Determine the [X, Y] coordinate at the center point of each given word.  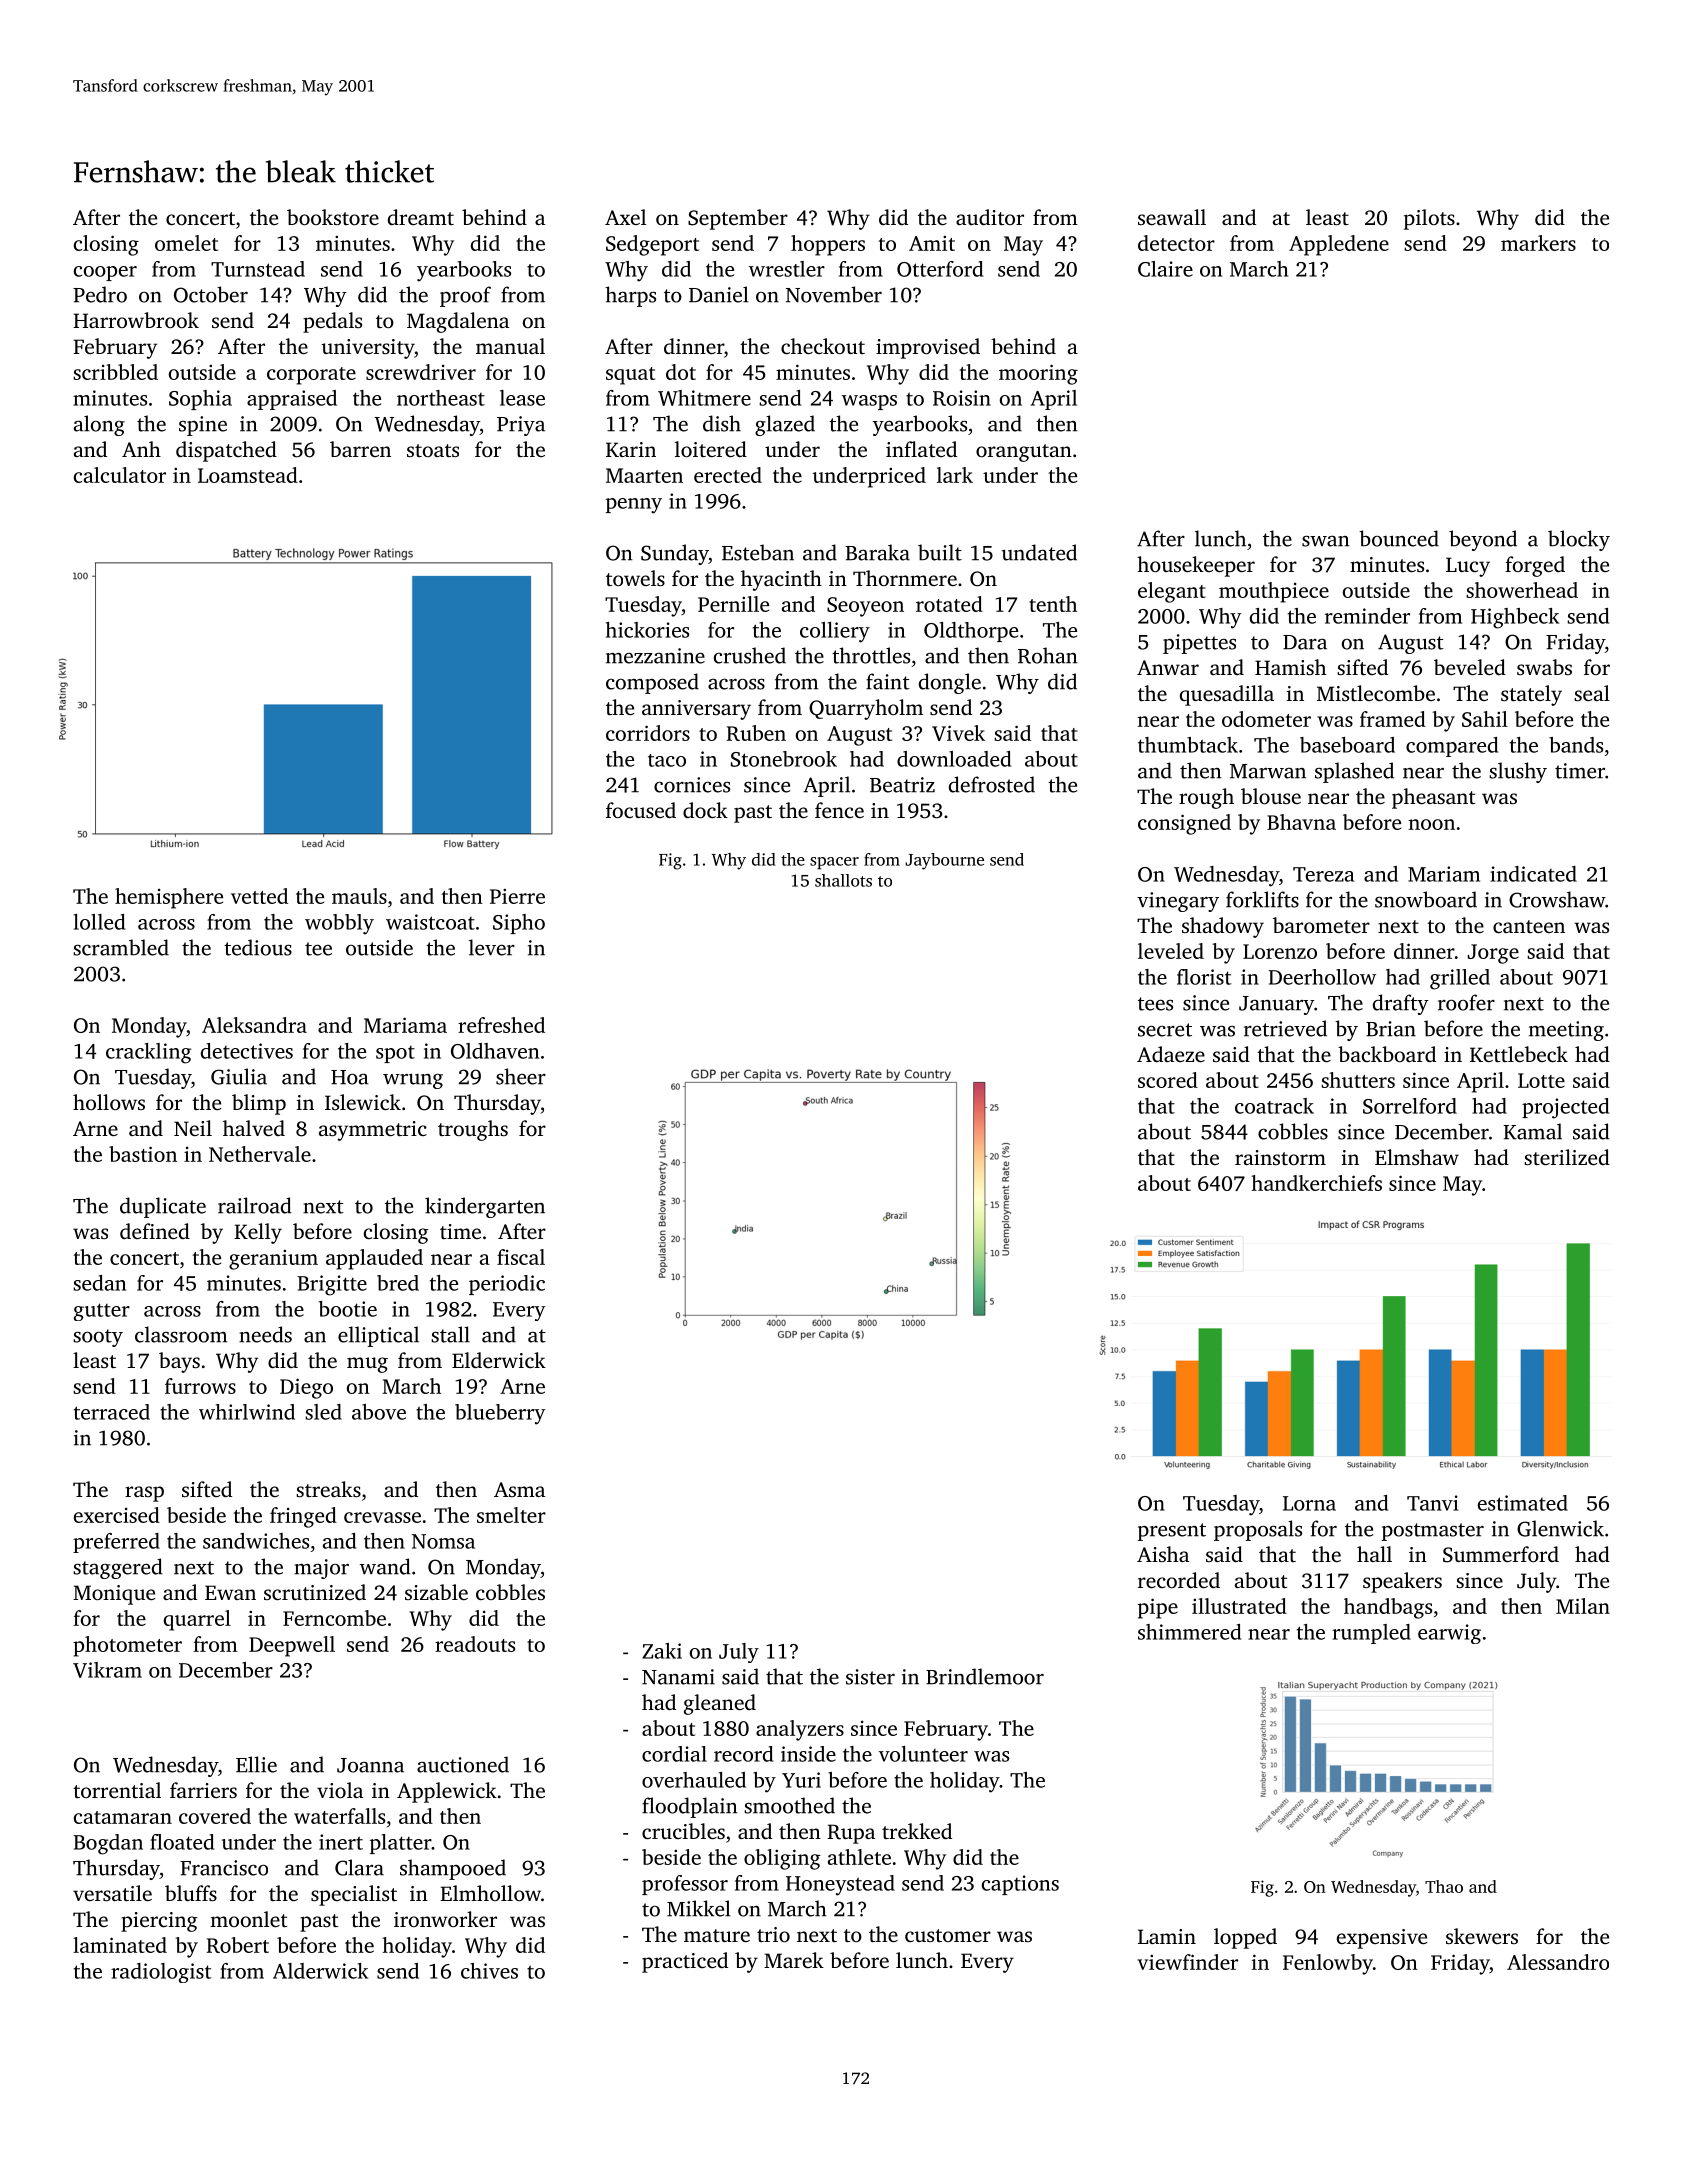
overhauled [694, 1780]
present [1171, 1532]
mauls [359, 896]
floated [182, 1842]
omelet [186, 243]
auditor [990, 217]
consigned [1184, 824]
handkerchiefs [1317, 1183]
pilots [1429, 219]
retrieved [1285, 1028]
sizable [436, 1592]
